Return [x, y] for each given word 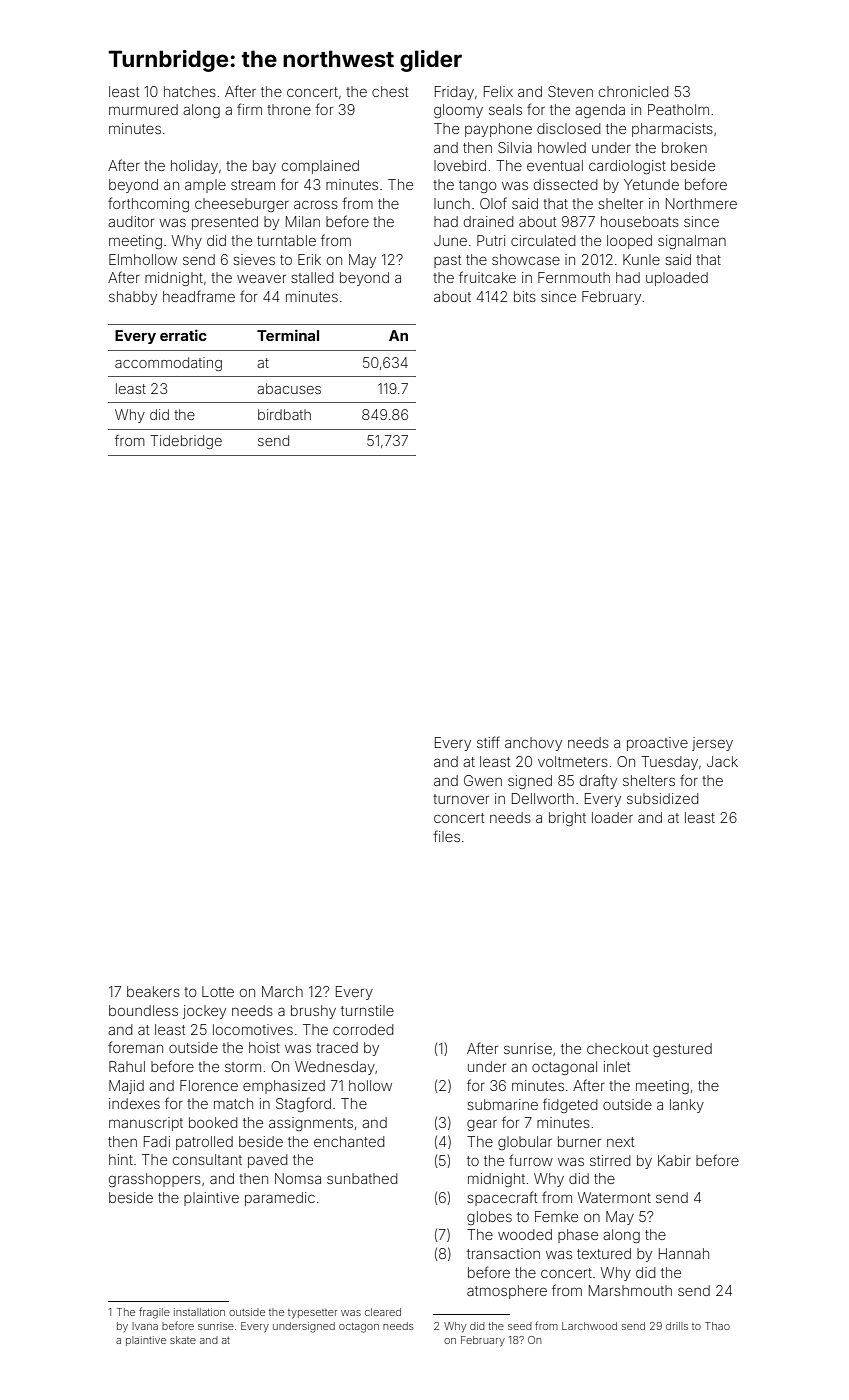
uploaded [677, 279]
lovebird [460, 165]
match [233, 1103]
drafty [598, 781]
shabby [133, 298]
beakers [153, 991]
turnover [461, 799]
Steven [570, 91]
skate [183, 1340]
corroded [363, 1029]
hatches [190, 91]
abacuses [289, 388]
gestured [682, 1050]
